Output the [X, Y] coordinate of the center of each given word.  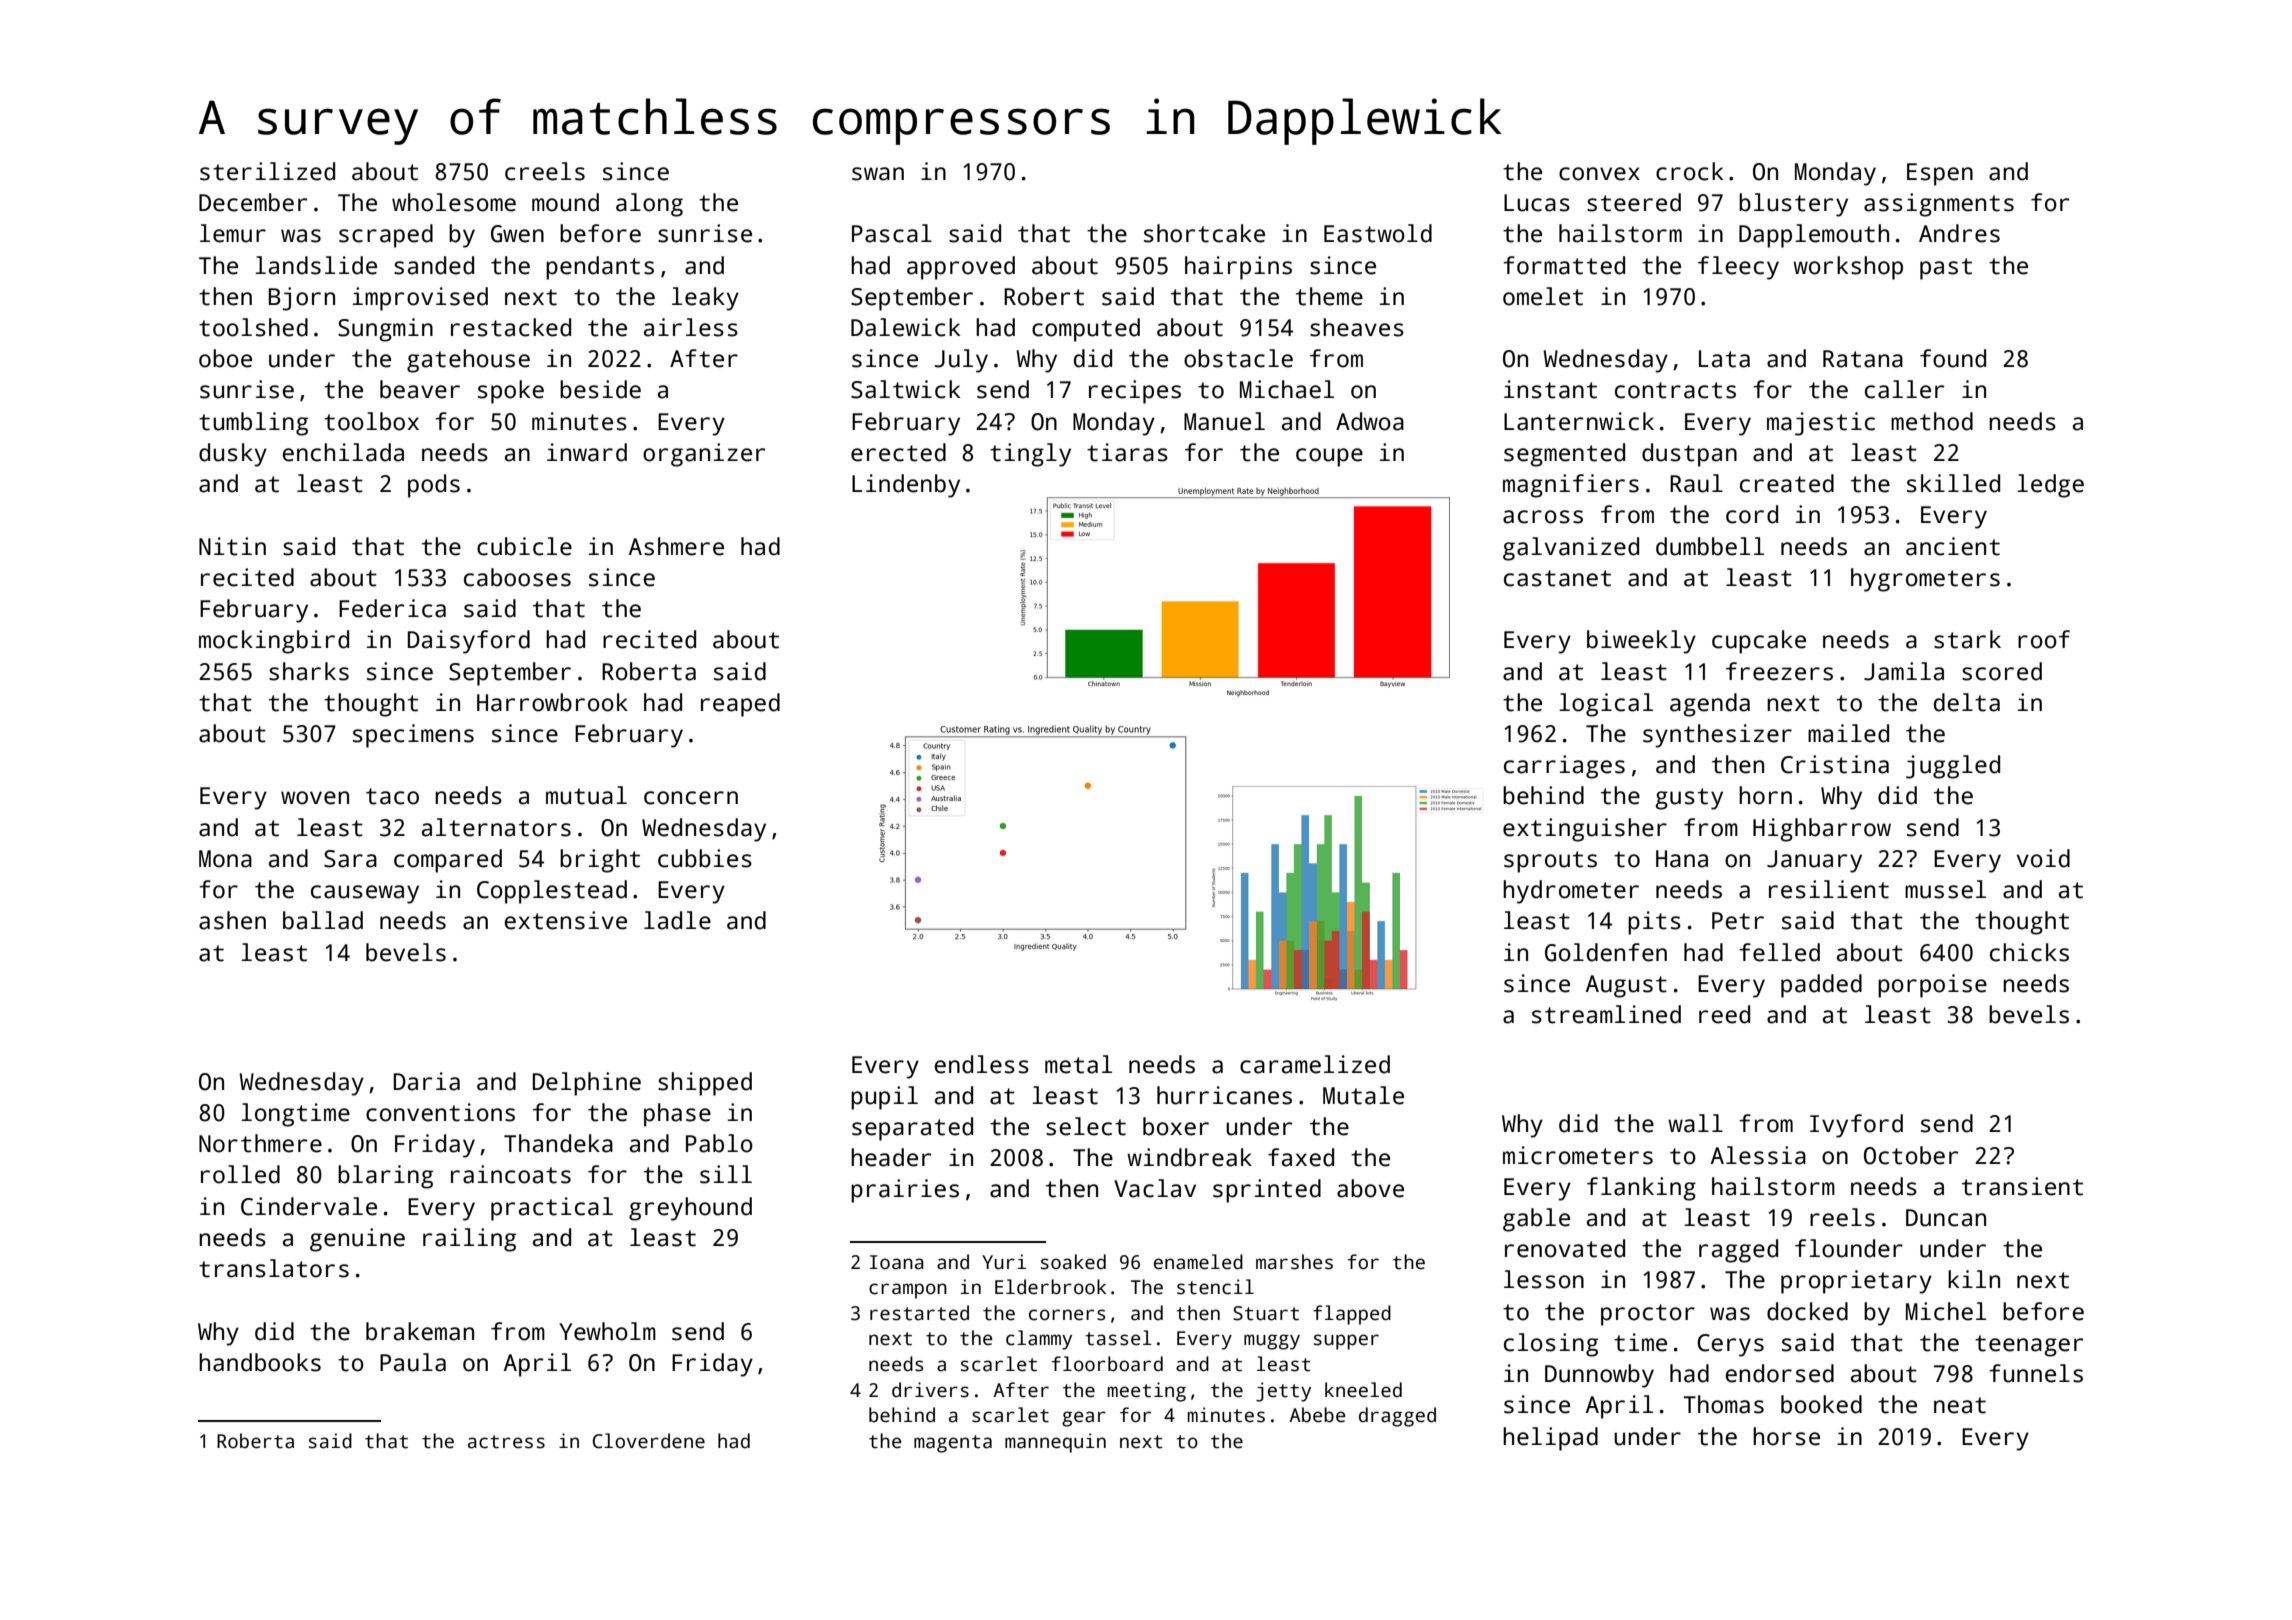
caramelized [1315, 1064]
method [1932, 421]
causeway [365, 894]
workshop [1848, 268]
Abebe [1317, 1415]
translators [274, 1268]
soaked [1073, 1262]
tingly [1030, 455]
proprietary [1856, 1282]
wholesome [454, 202]
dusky [233, 455]
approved [961, 268]
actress [506, 1442]
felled [1779, 952]
